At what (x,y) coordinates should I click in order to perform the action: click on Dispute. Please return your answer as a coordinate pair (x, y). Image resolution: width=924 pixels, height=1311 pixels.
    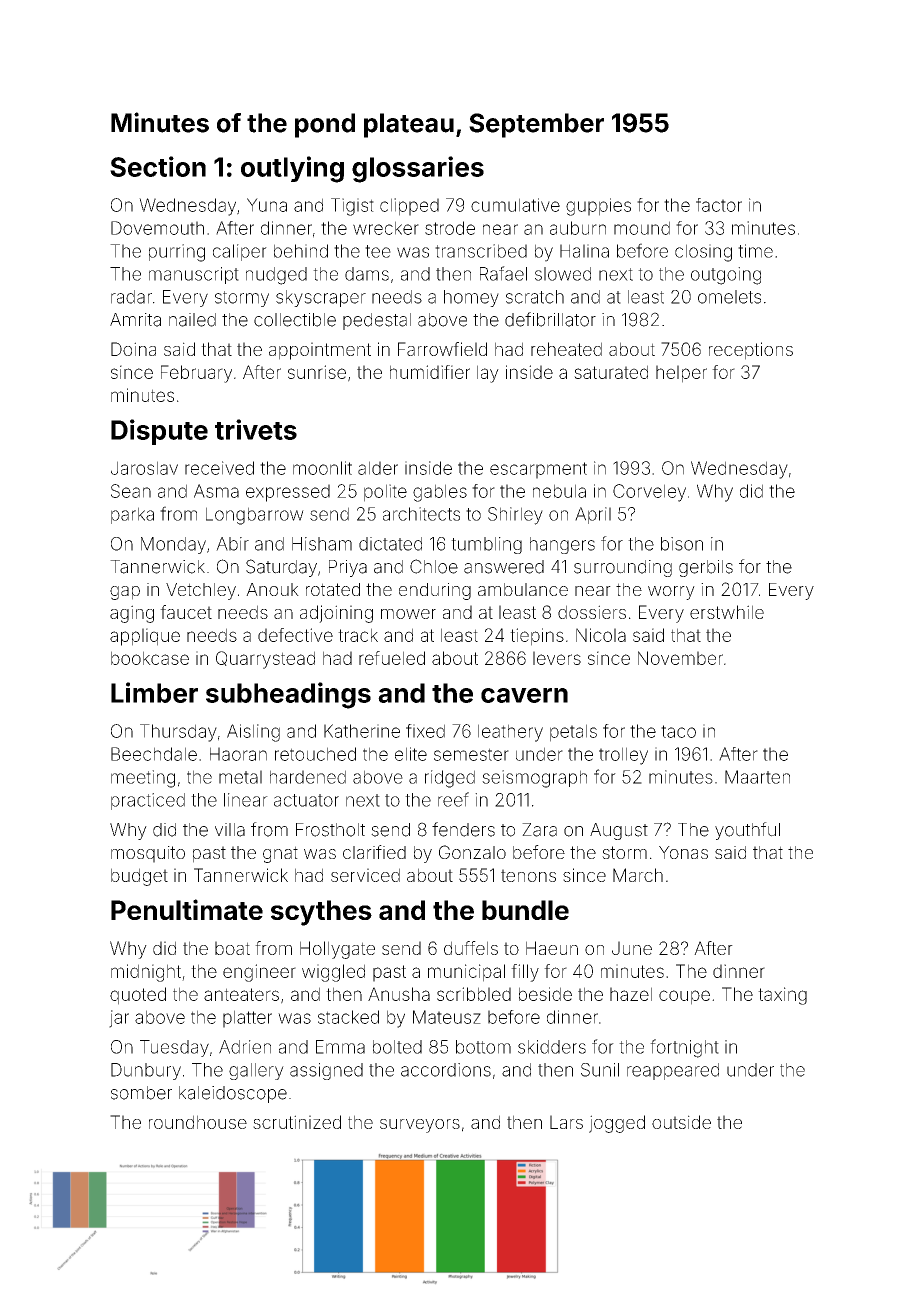
    Looking at the image, I should click on (159, 432).
